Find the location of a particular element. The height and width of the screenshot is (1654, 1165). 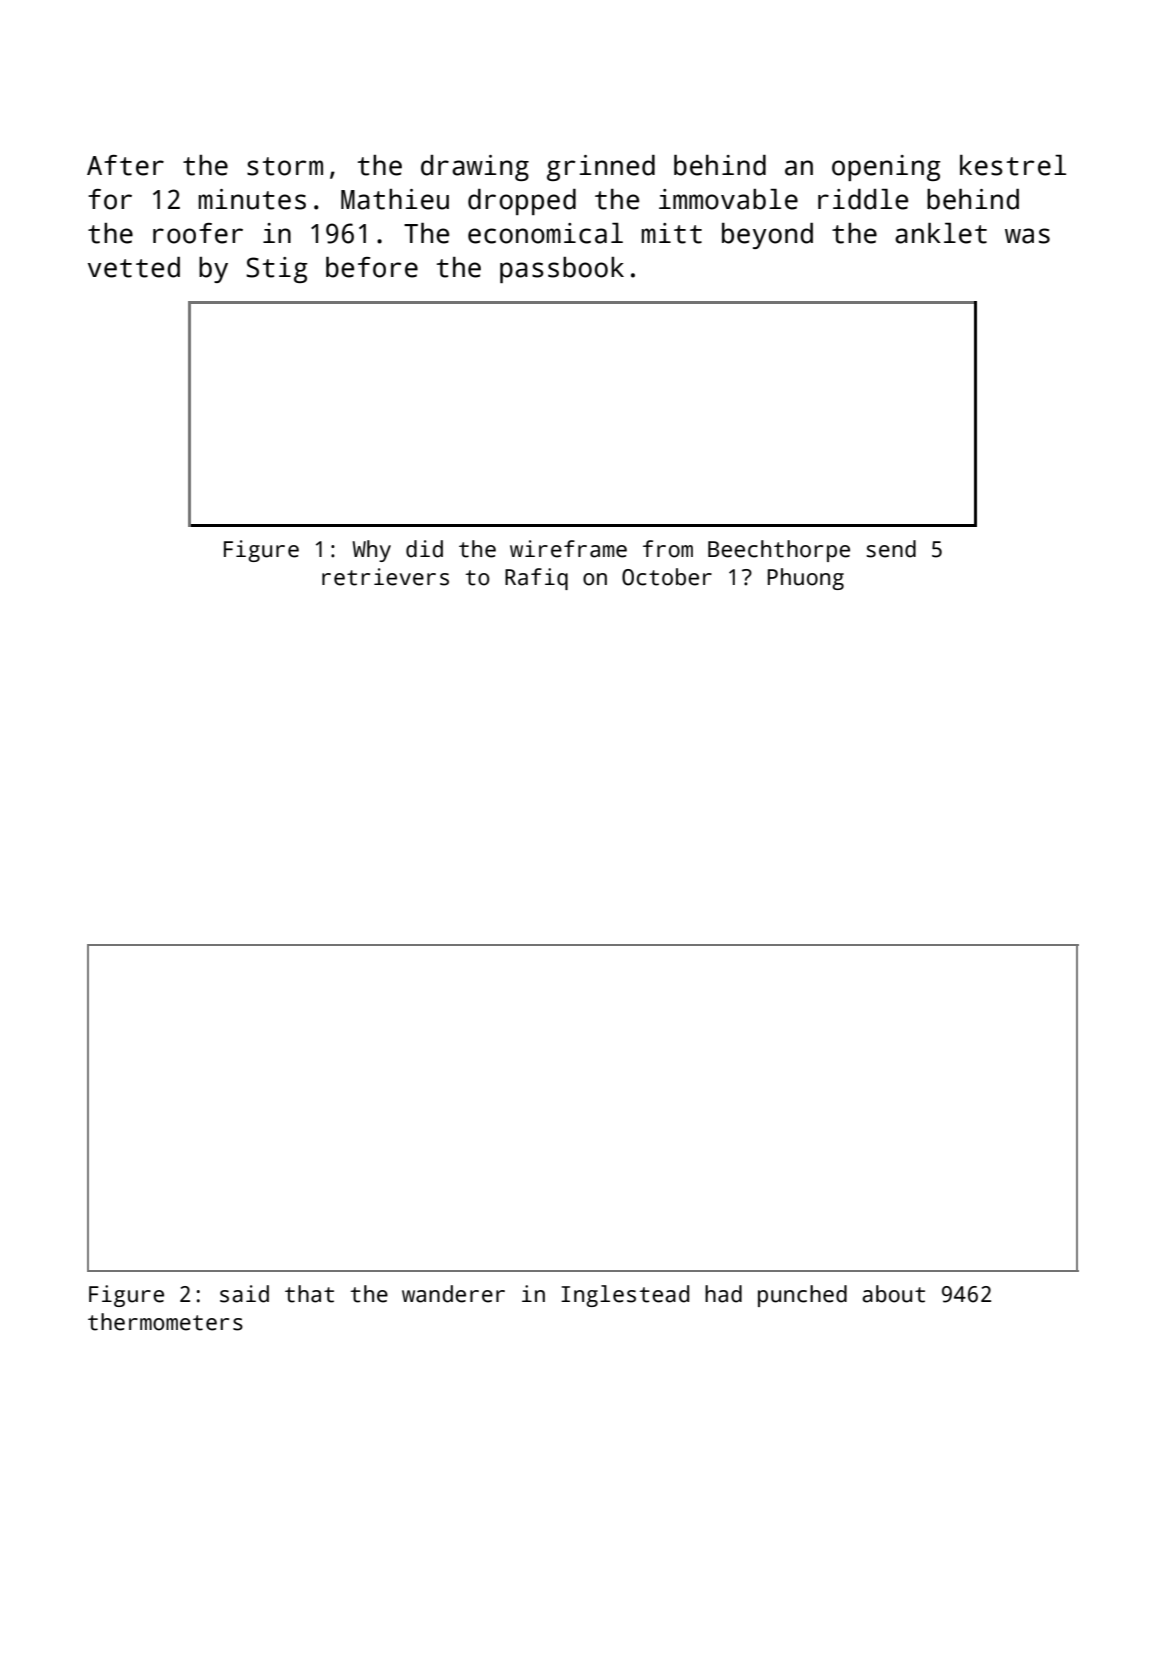

send is located at coordinates (891, 549).
